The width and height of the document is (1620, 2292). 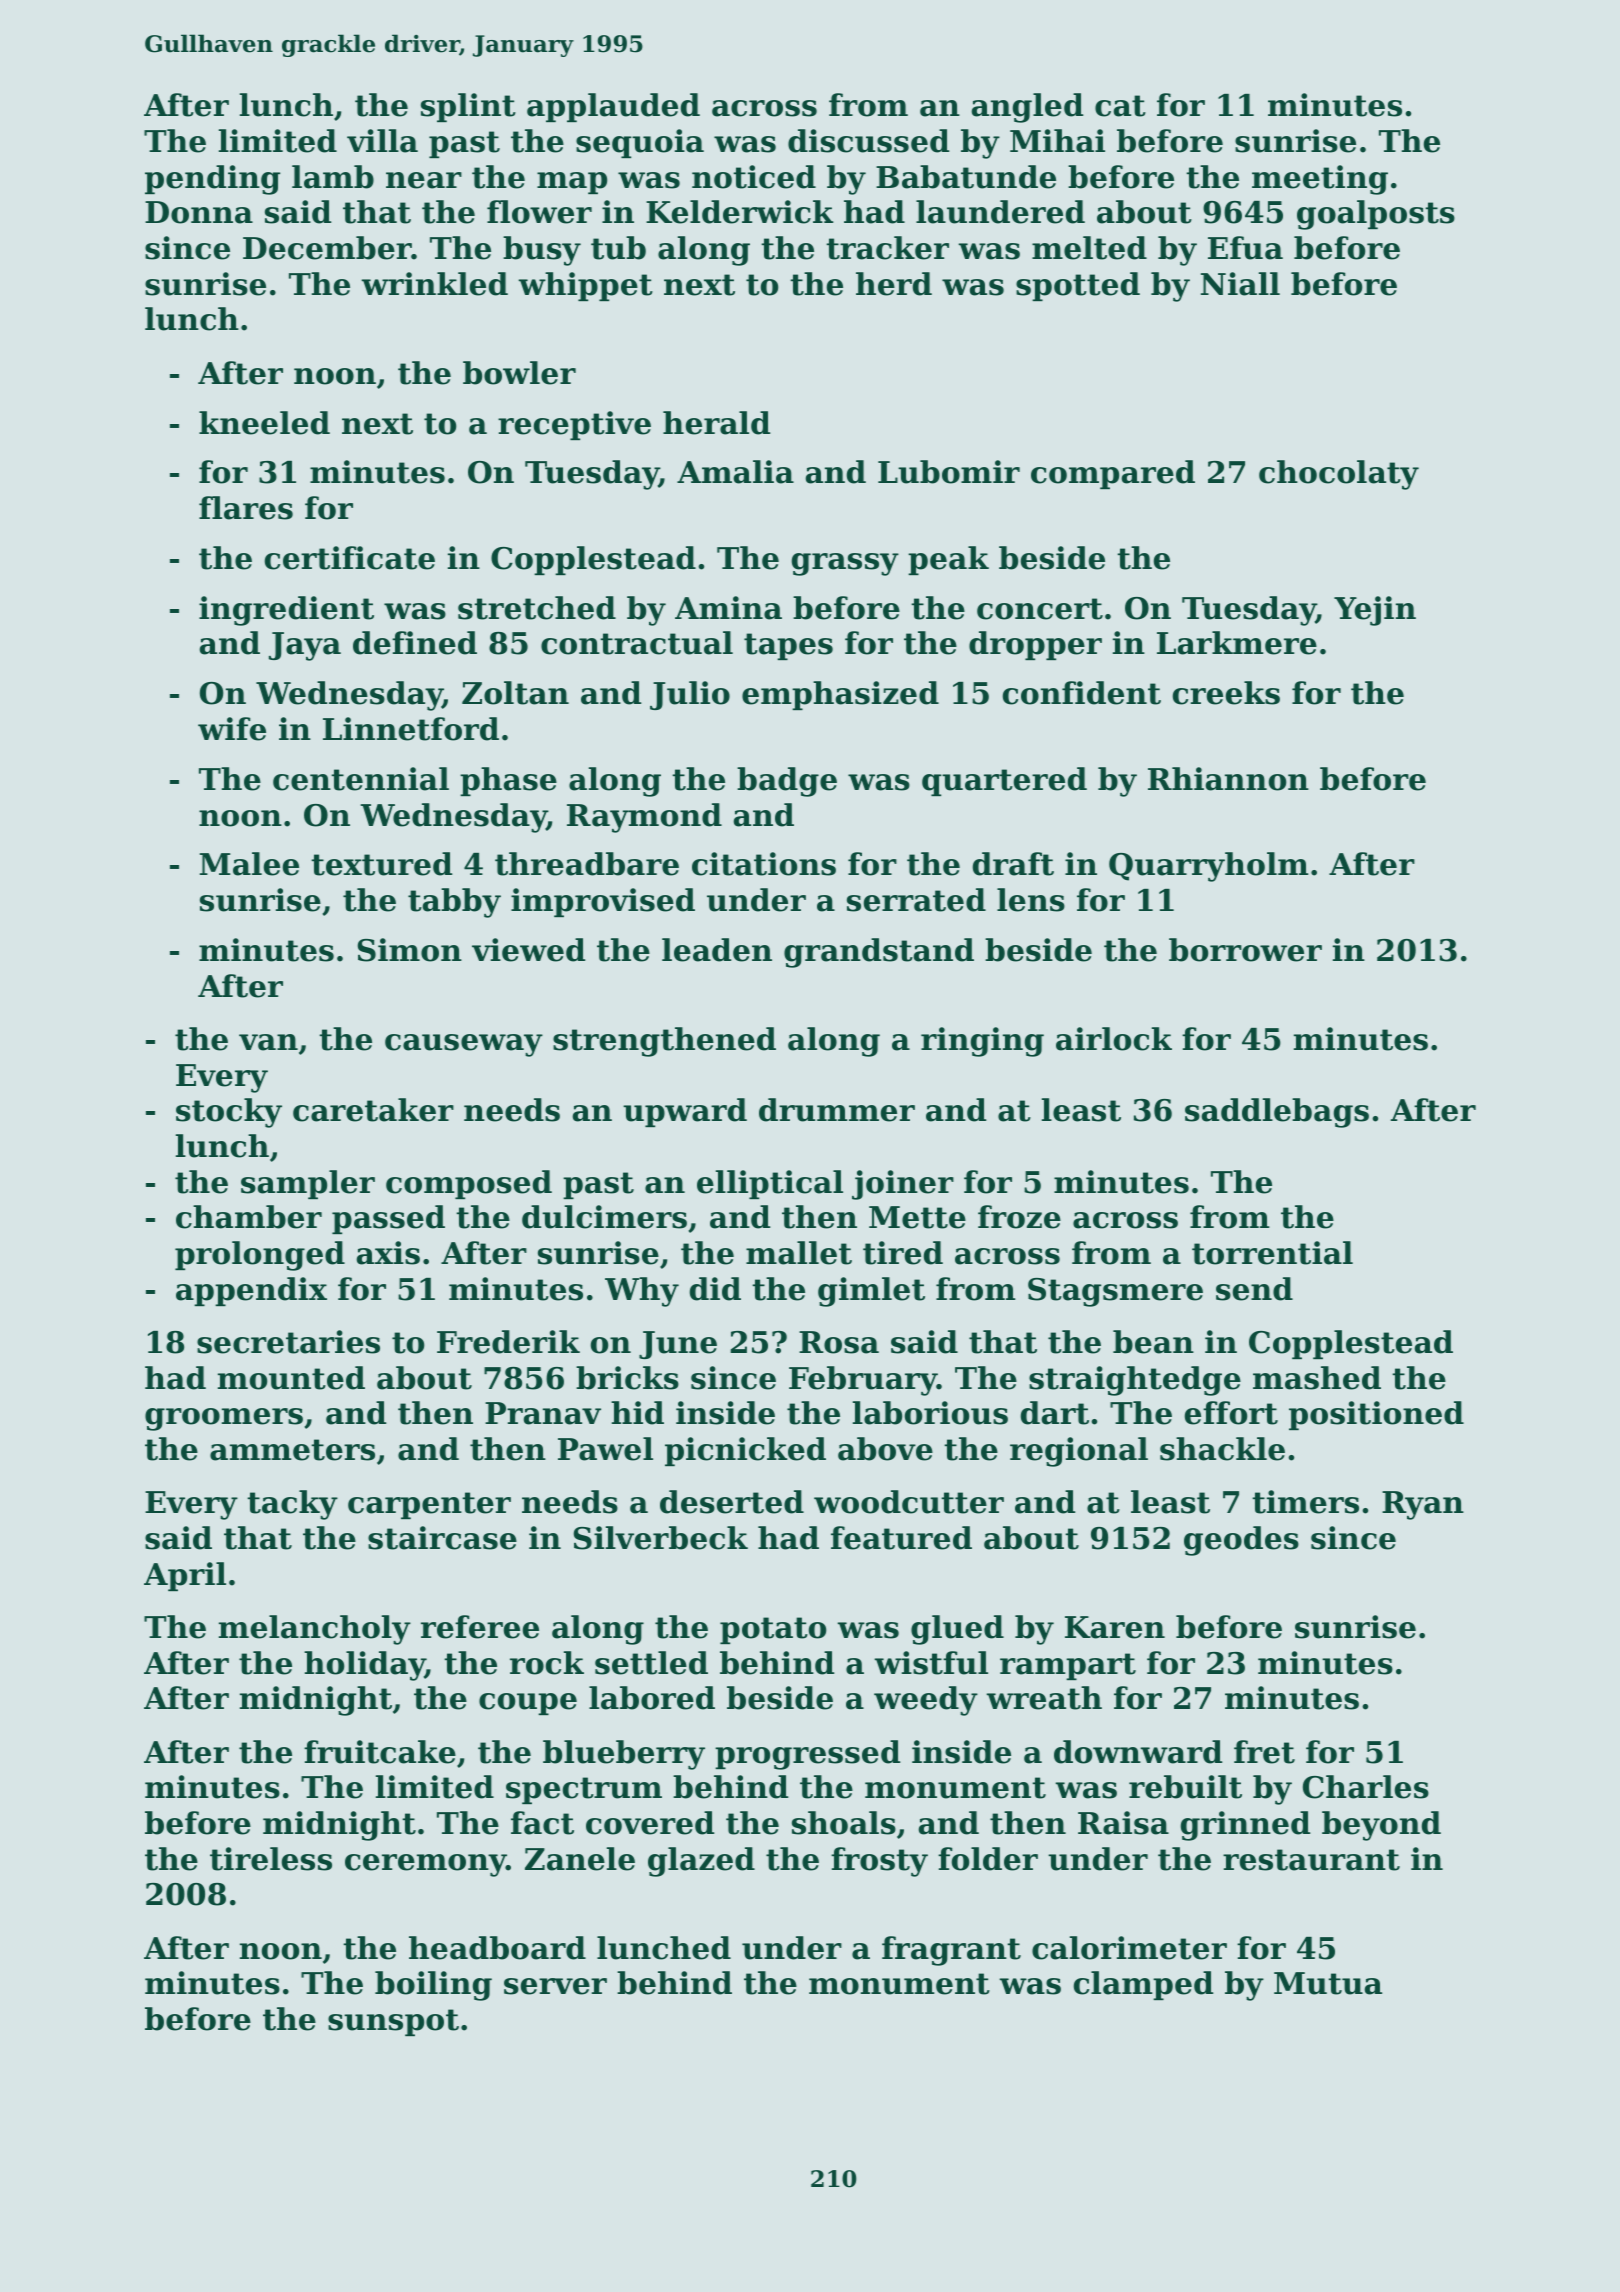 I want to click on wreath, so click(x=1044, y=1698).
